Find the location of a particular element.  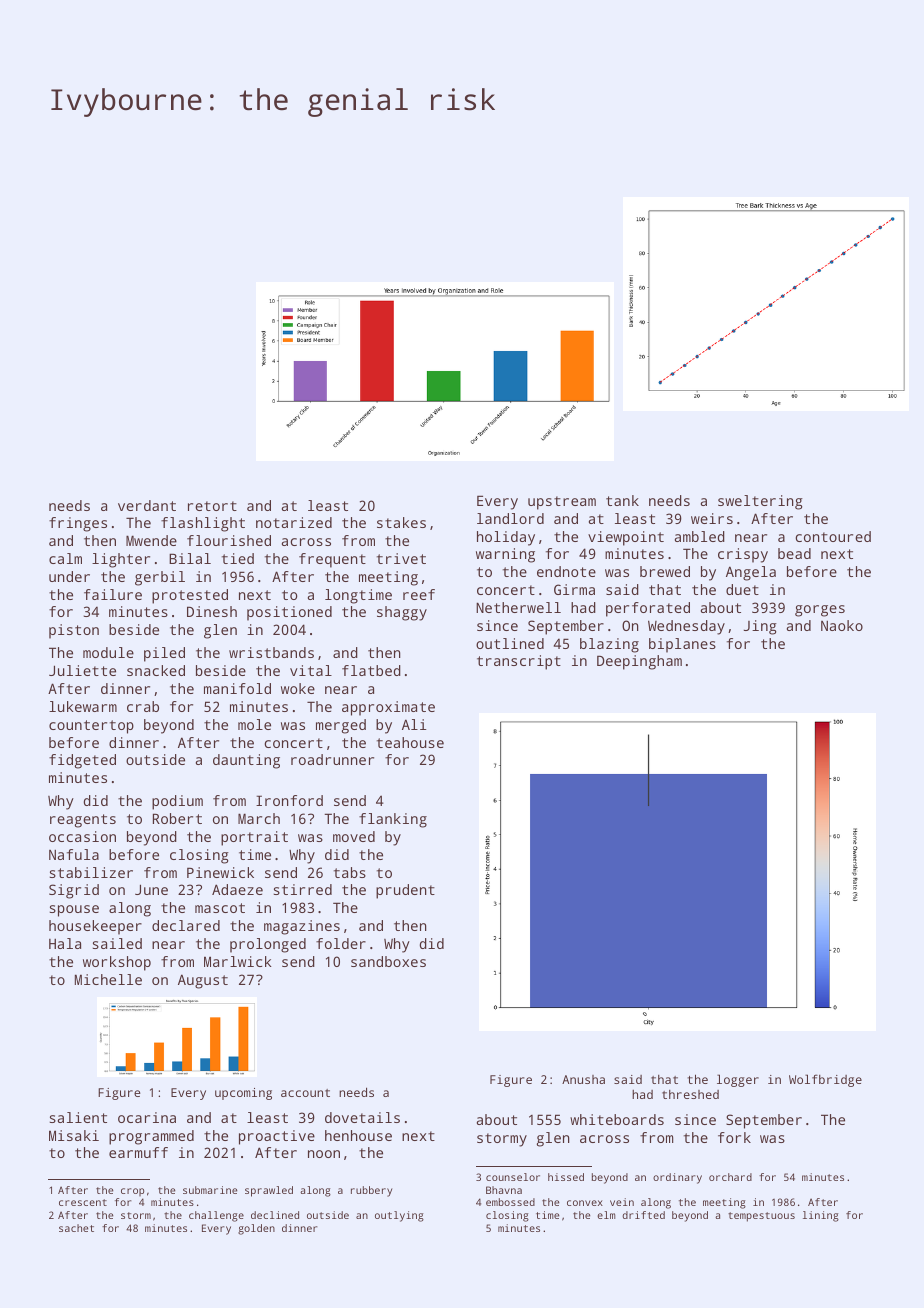

reef is located at coordinates (419, 594).
